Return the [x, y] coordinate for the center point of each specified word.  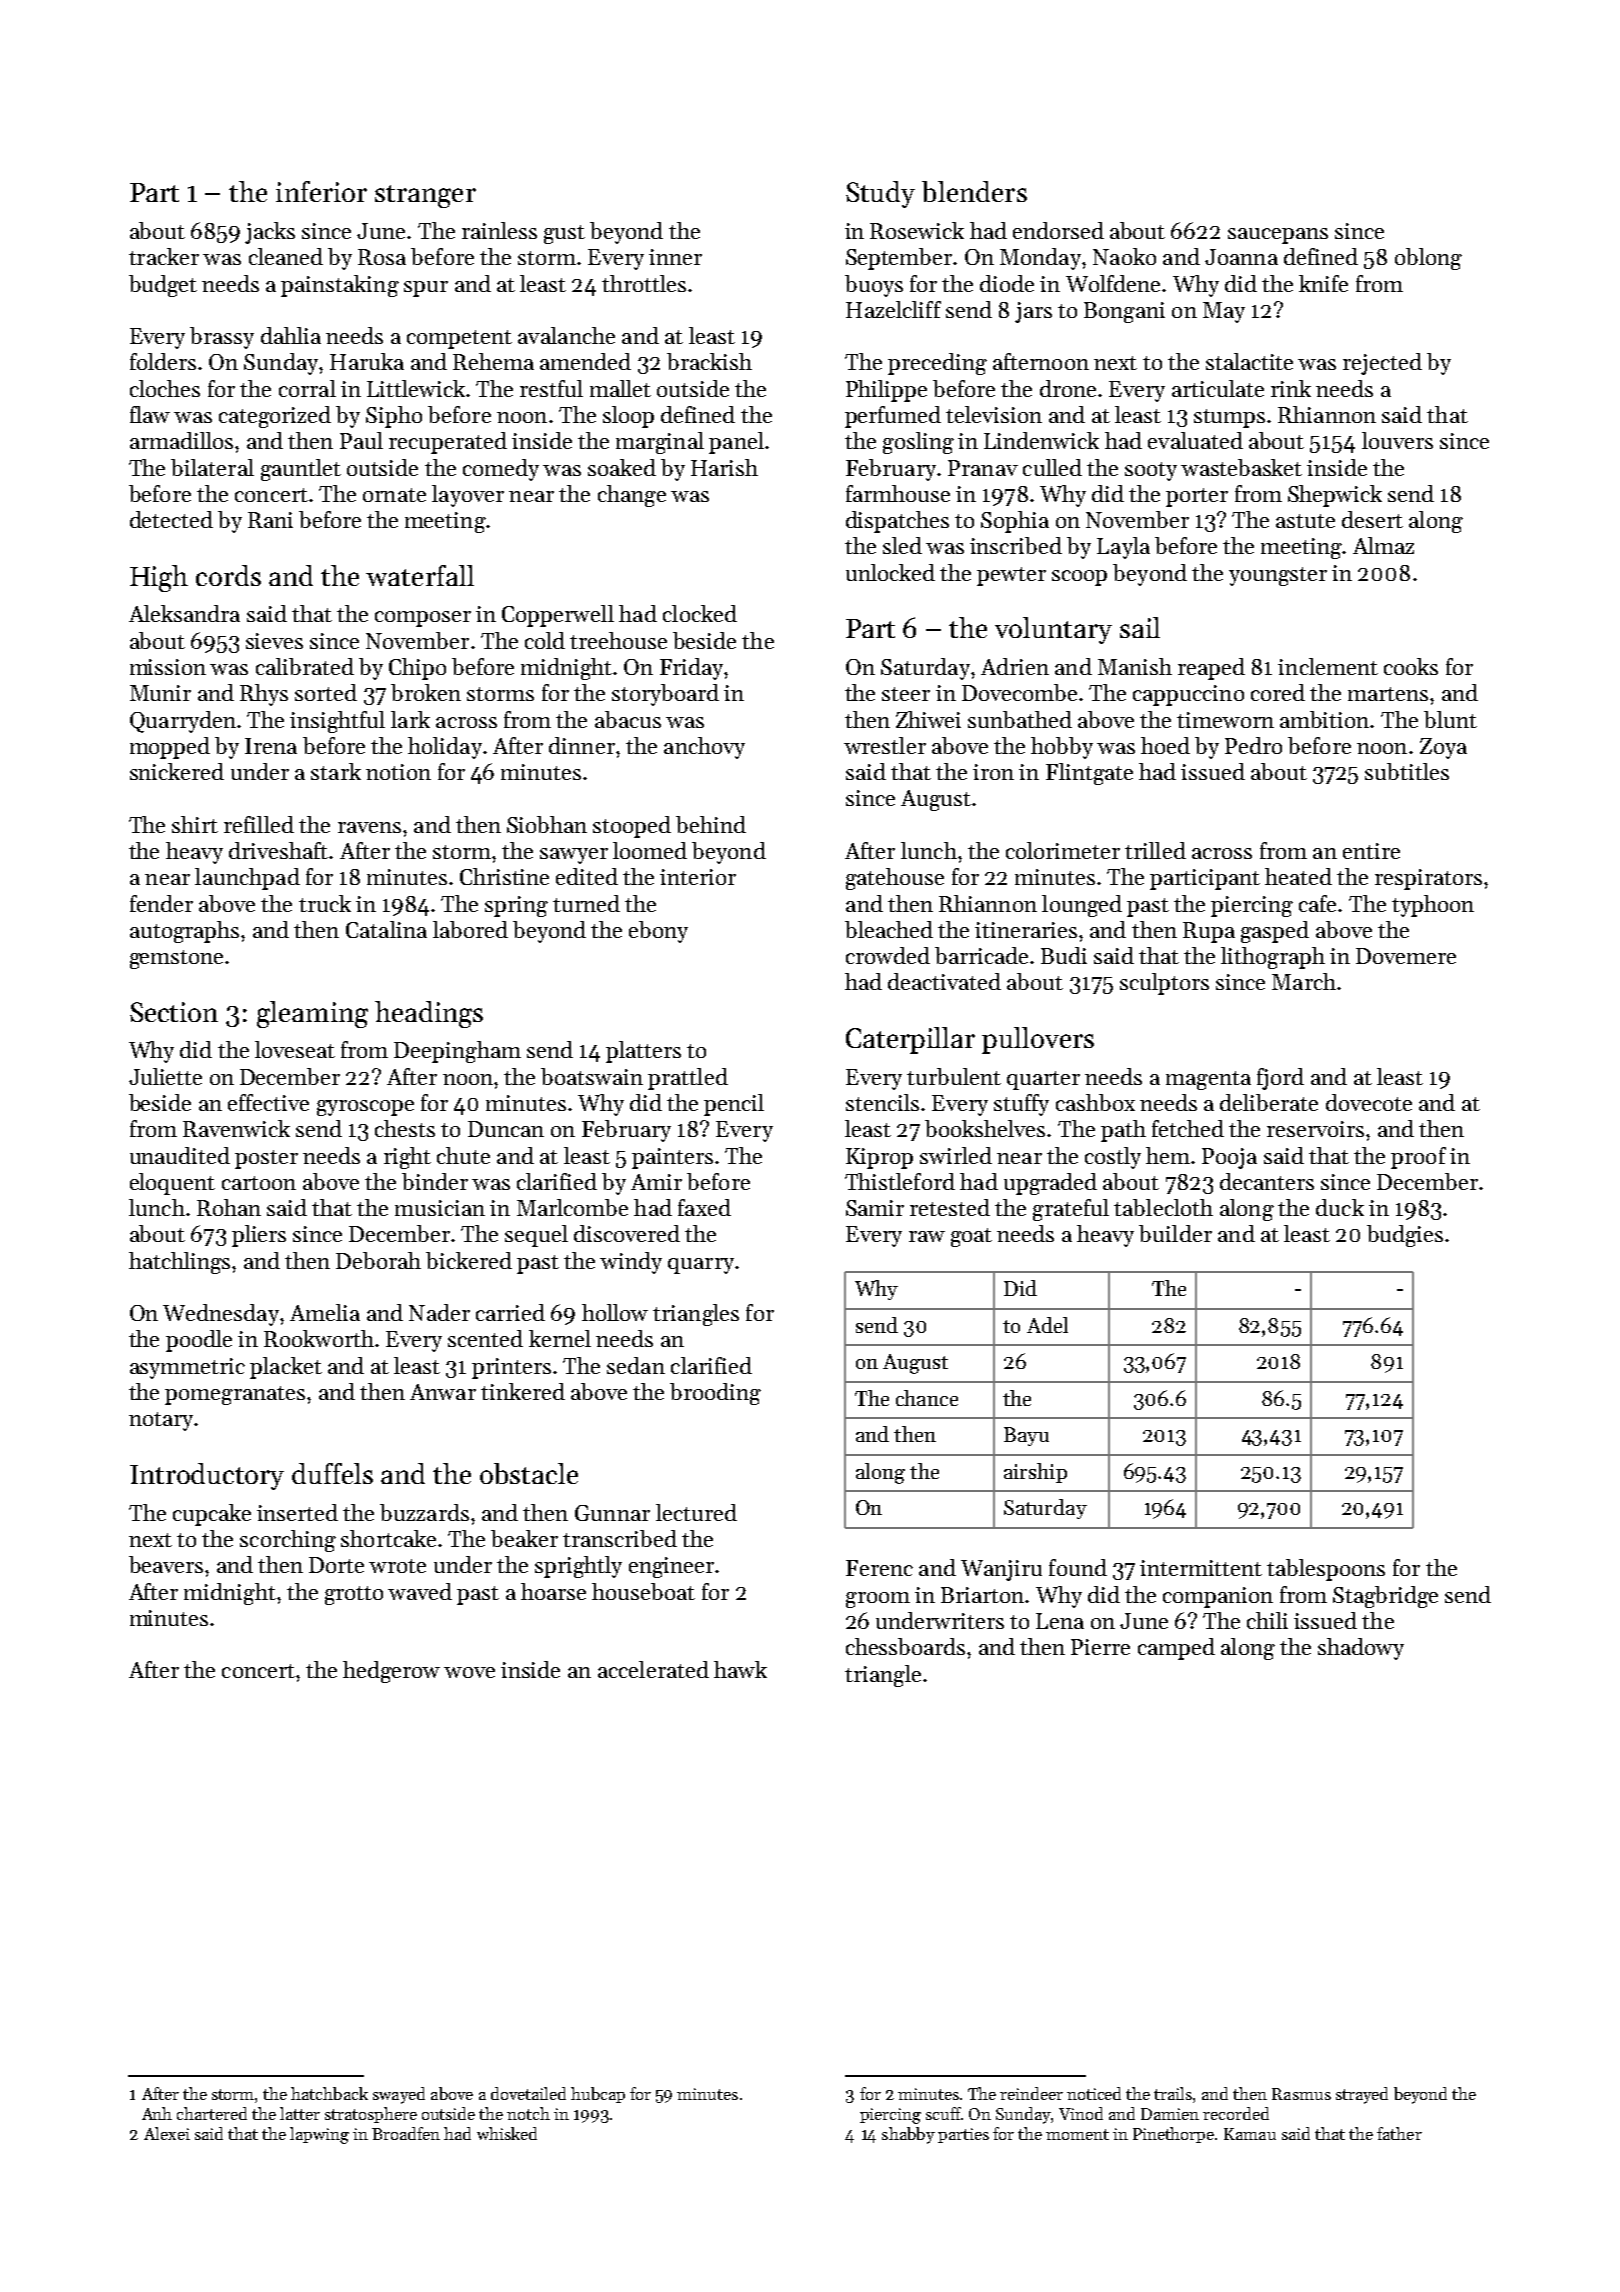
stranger [425, 196]
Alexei [167, 2133]
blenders [974, 191]
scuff [944, 2113]
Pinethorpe [1173, 2135]
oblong [1428, 259]
